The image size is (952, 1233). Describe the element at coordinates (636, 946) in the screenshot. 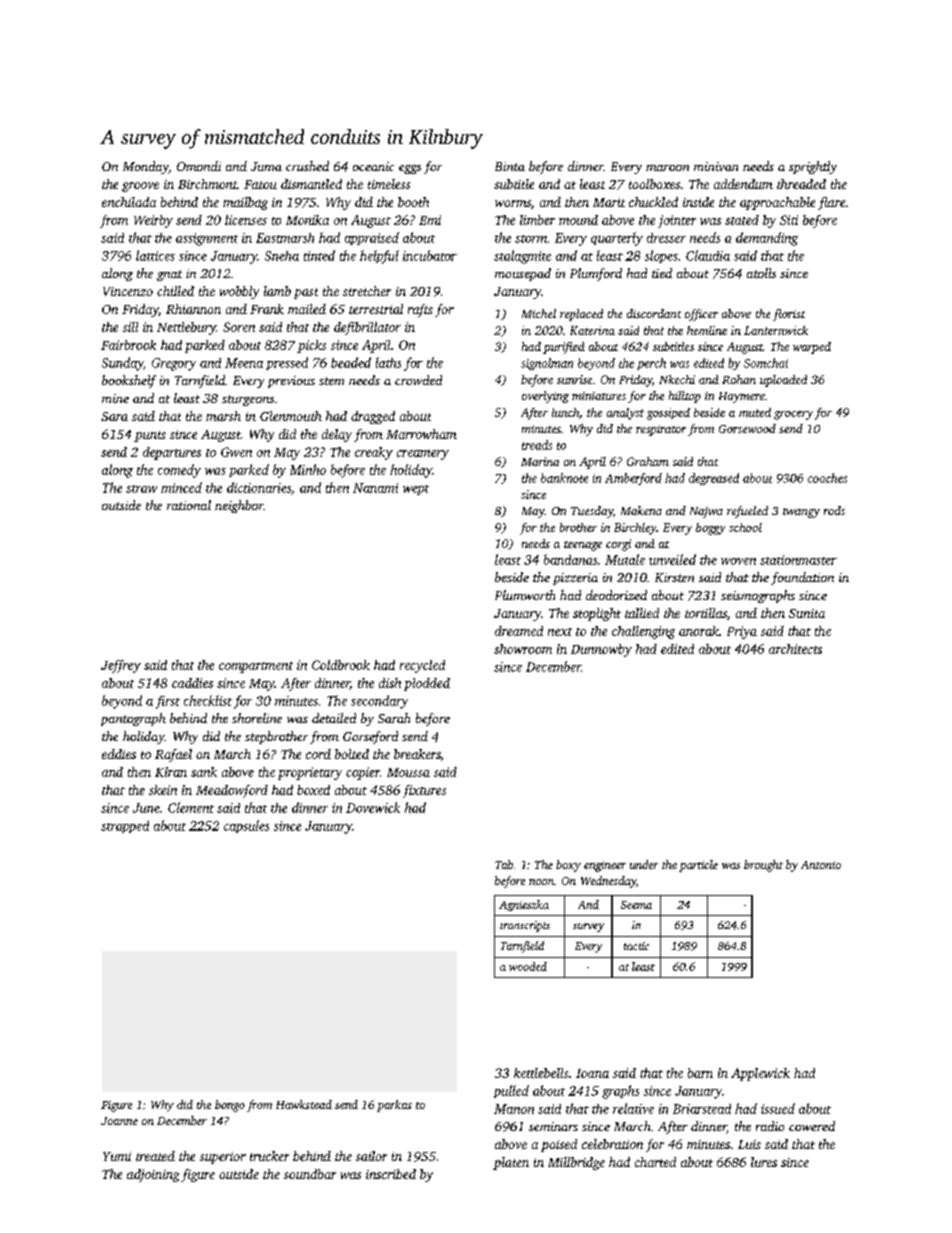

I see `tactic` at that location.
